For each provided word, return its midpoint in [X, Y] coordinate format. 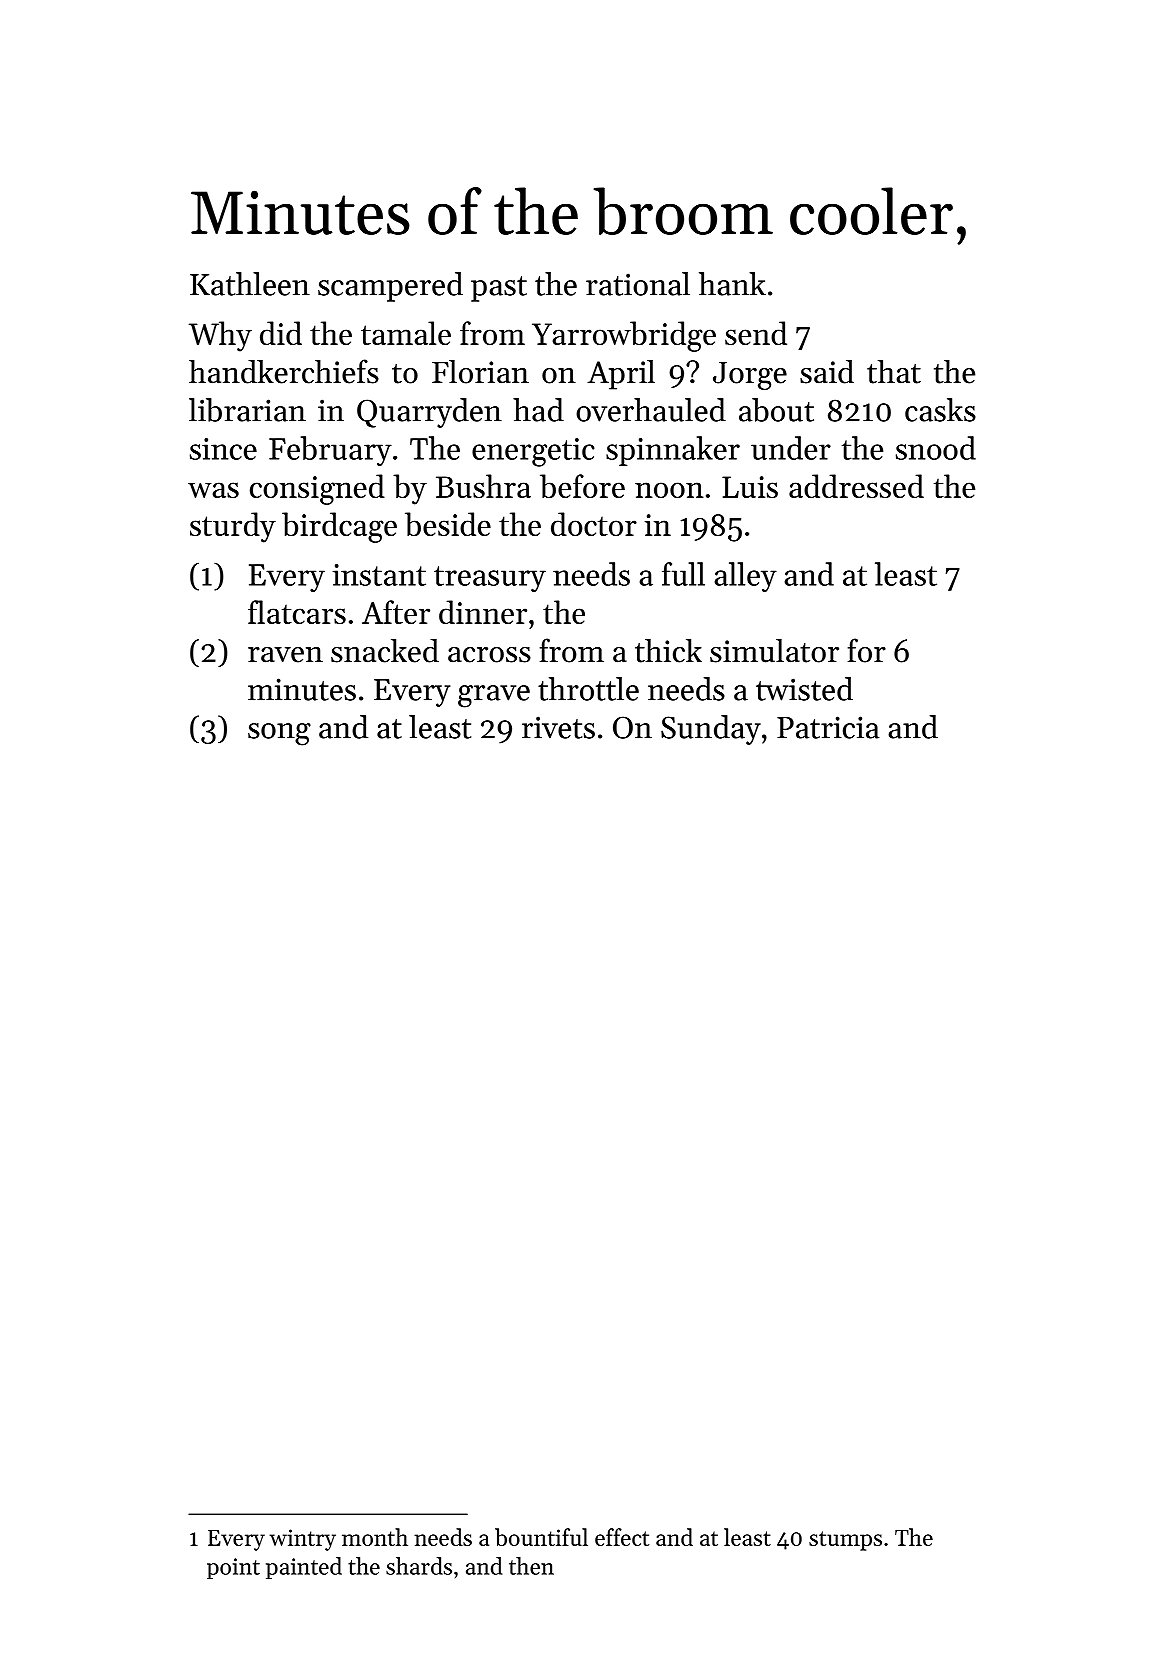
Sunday [711, 730]
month [375, 1537]
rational [638, 284]
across [489, 655]
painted [304, 1568]
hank [732, 284]
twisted [804, 689]
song [279, 734]
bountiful [541, 1537]
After [396, 612]
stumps [845, 1541]
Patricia [828, 727]
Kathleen [250, 284]
